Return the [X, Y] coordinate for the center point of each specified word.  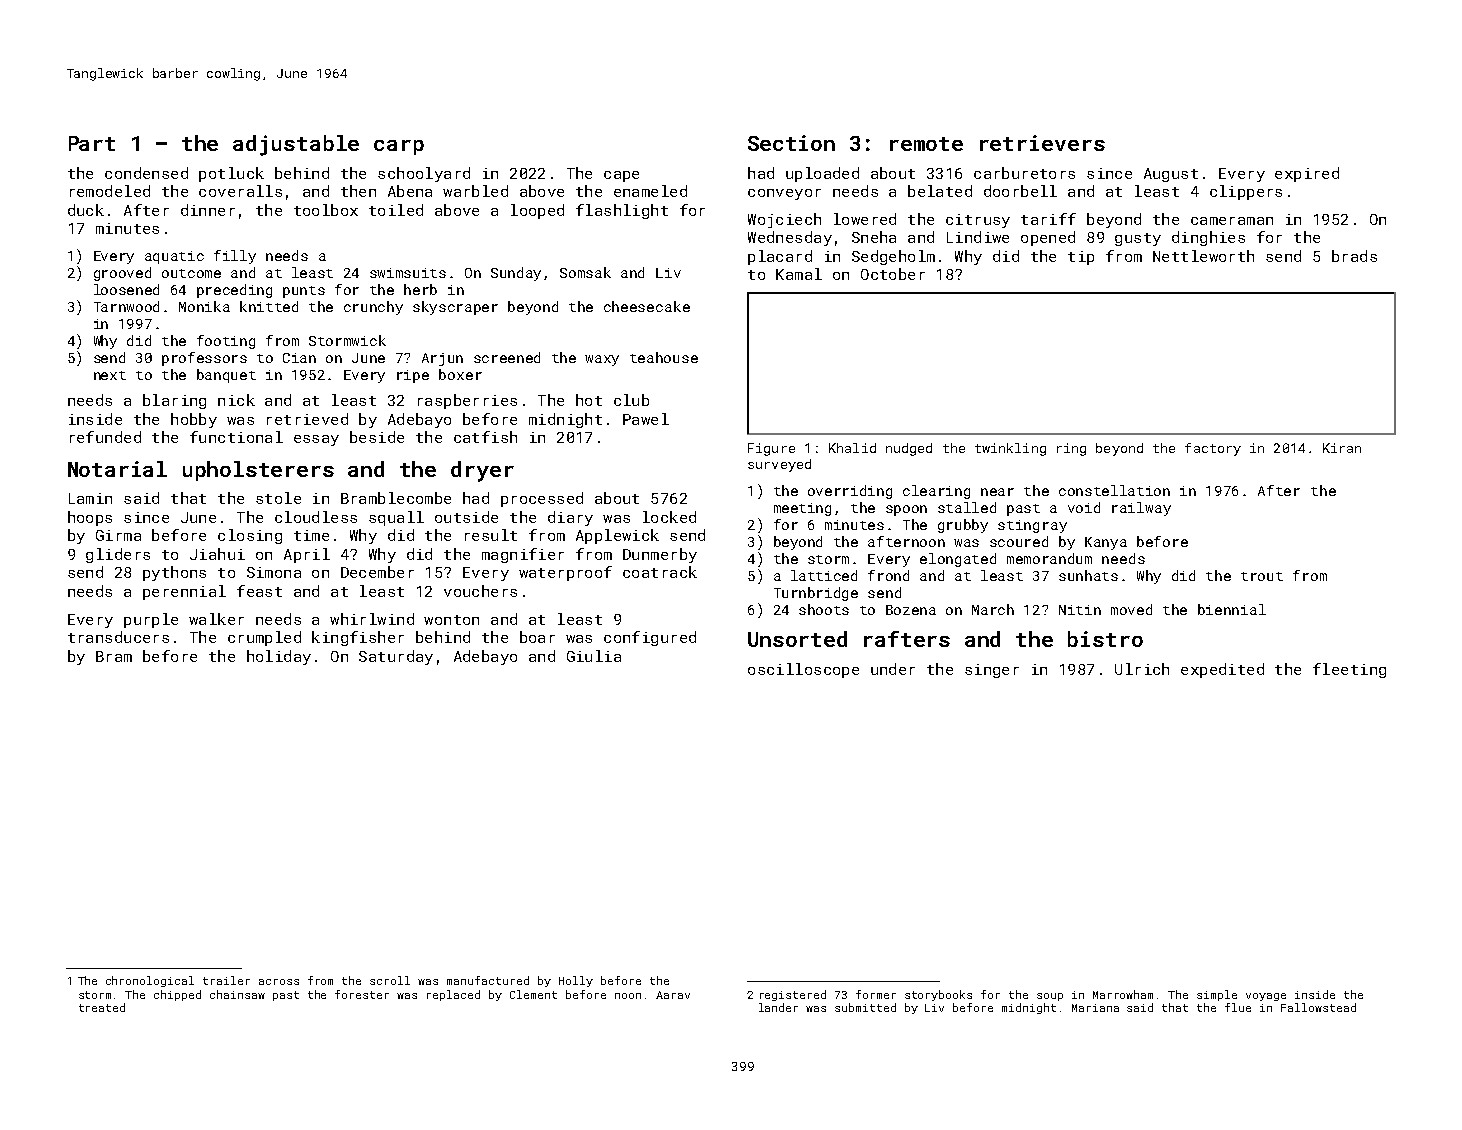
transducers [118, 637]
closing [250, 536]
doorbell [1020, 191]
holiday [279, 657]
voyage [1266, 997]
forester [362, 994]
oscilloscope [803, 670]
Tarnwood [126, 306]
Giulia [594, 656]
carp [399, 147]
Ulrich [1142, 669]
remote [926, 144]
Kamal [799, 274]
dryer [482, 471]
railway [1141, 509]
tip [1081, 258]
